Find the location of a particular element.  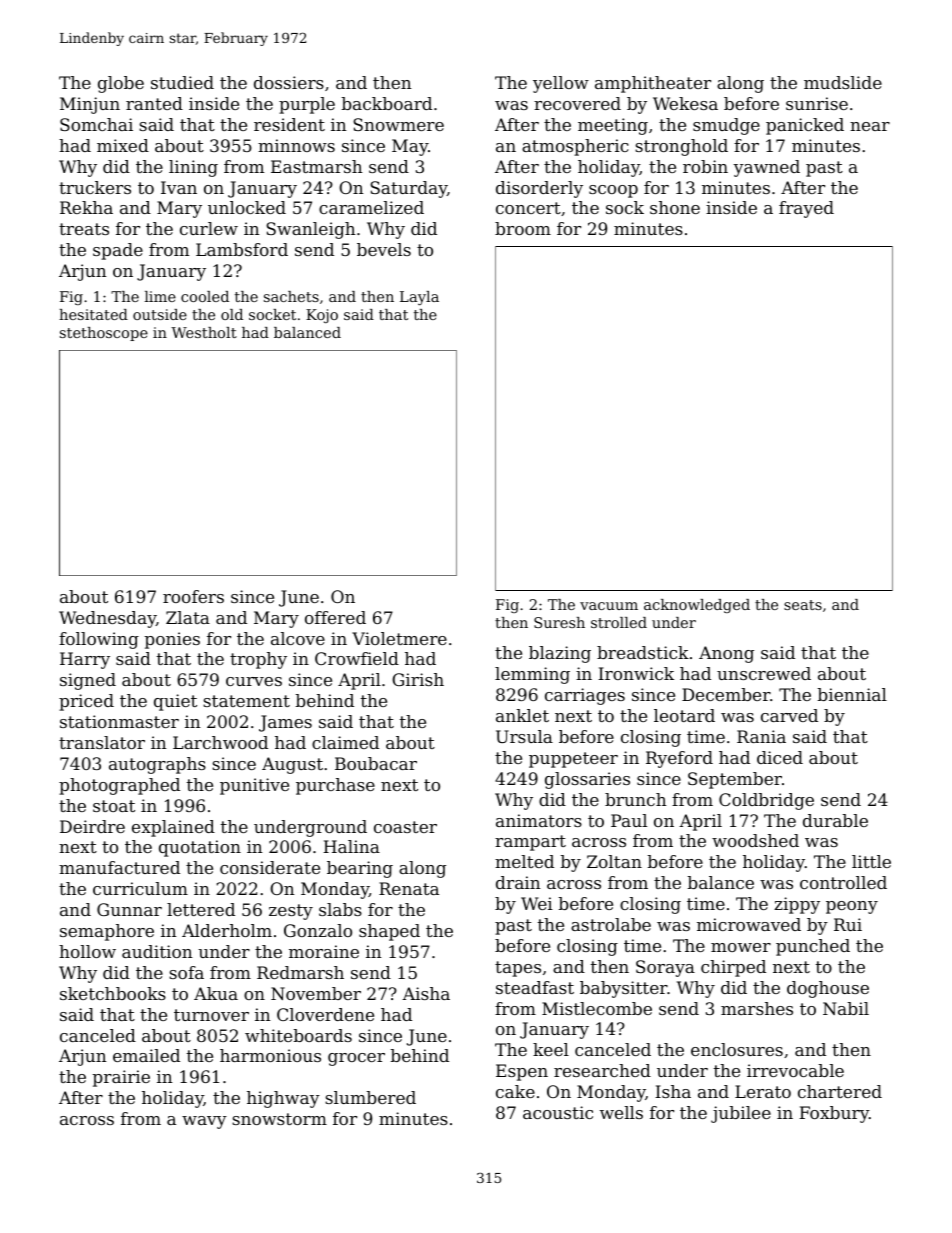

Layla is located at coordinates (419, 298).
